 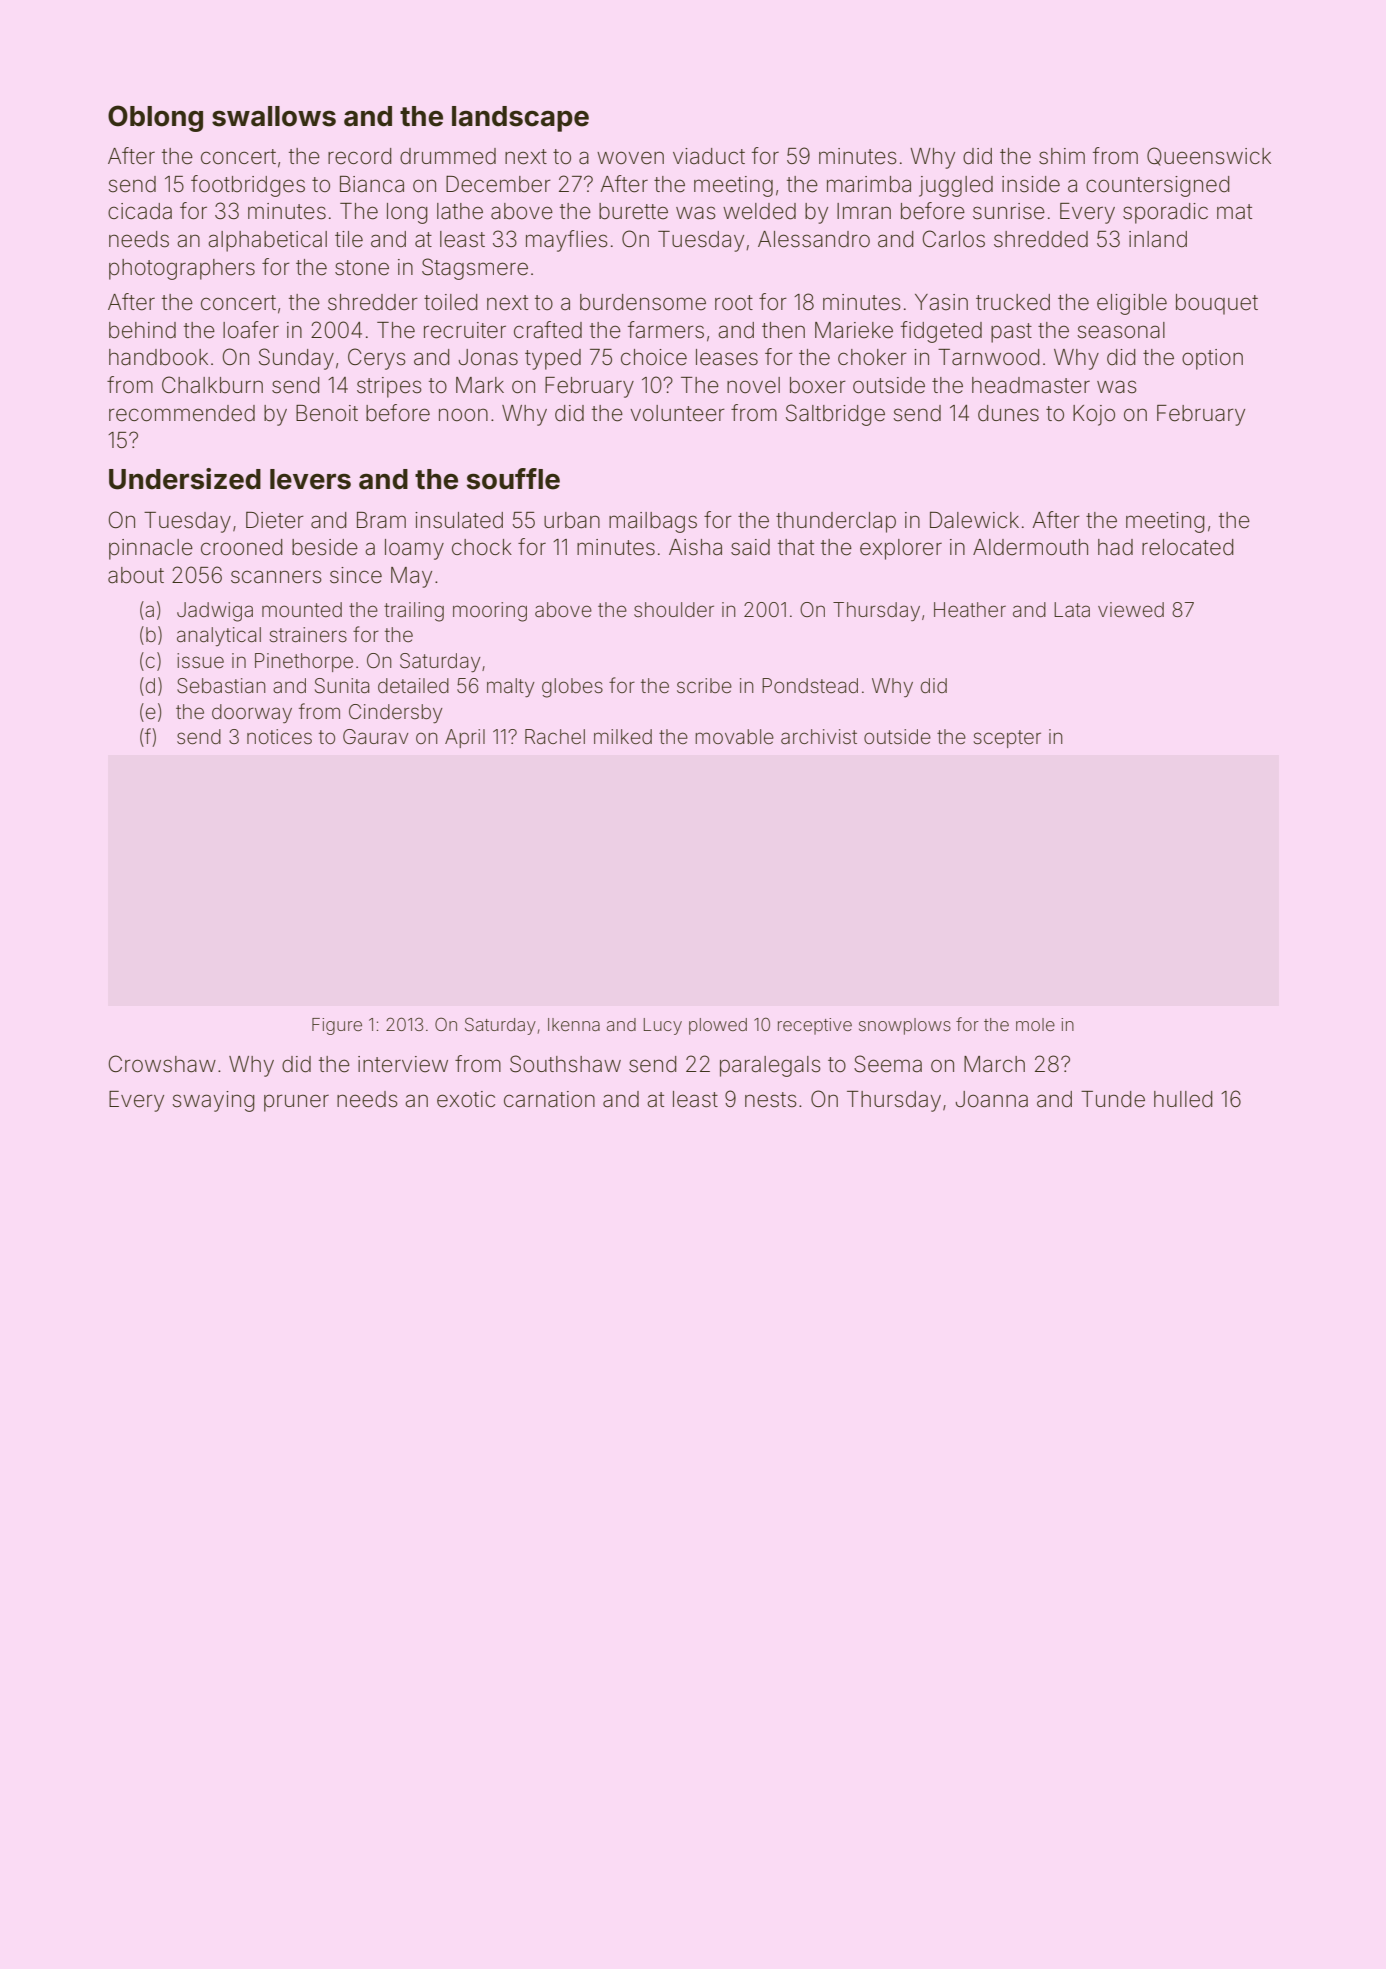 What do you see at coordinates (1007, 739) in the image?
I see `scepter` at bounding box center [1007, 739].
